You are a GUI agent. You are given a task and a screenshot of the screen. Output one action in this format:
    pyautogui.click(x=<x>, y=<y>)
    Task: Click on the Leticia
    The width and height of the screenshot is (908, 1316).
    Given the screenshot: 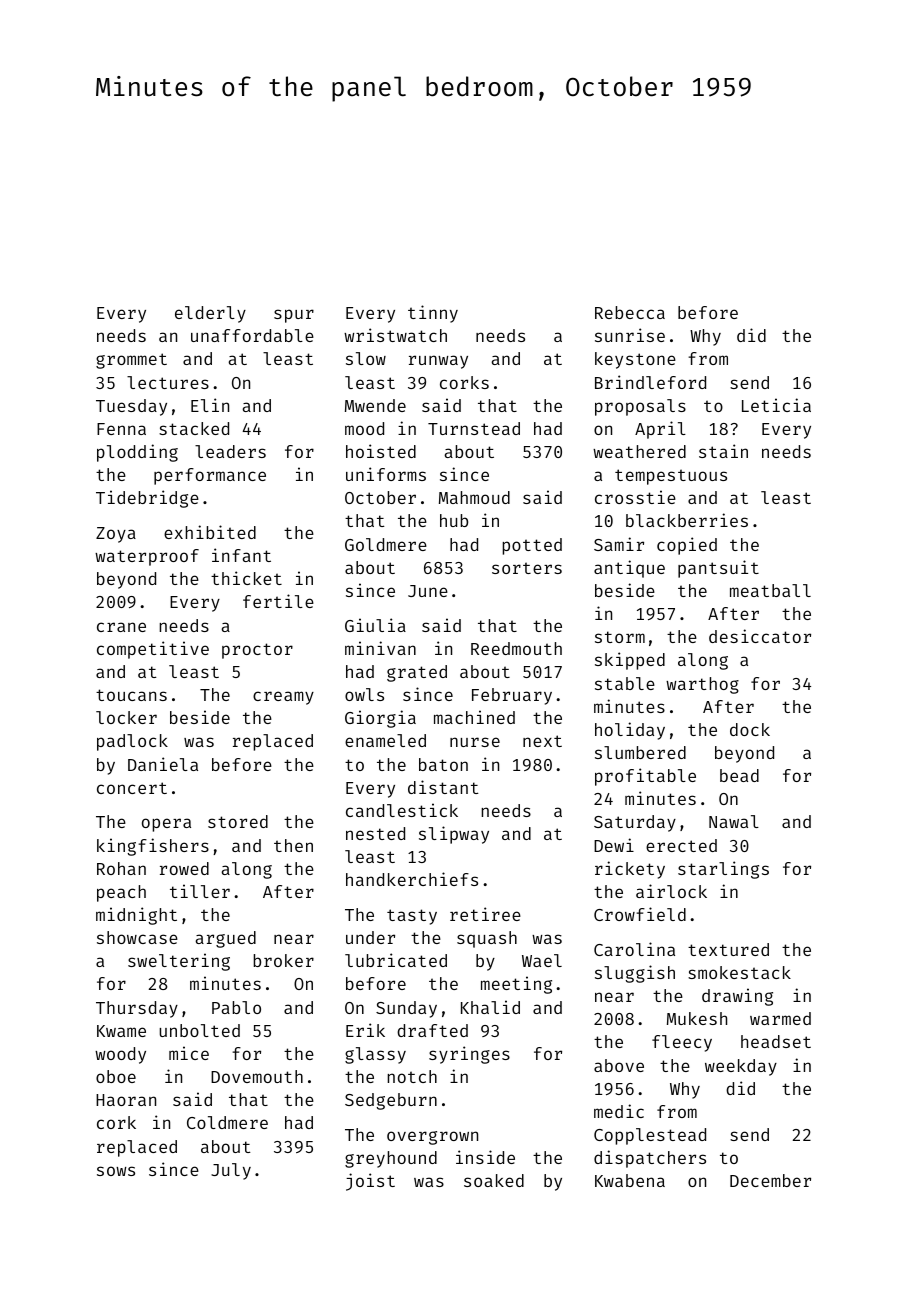 What is the action you would take?
    pyautogui.click(x=776, y=405)
